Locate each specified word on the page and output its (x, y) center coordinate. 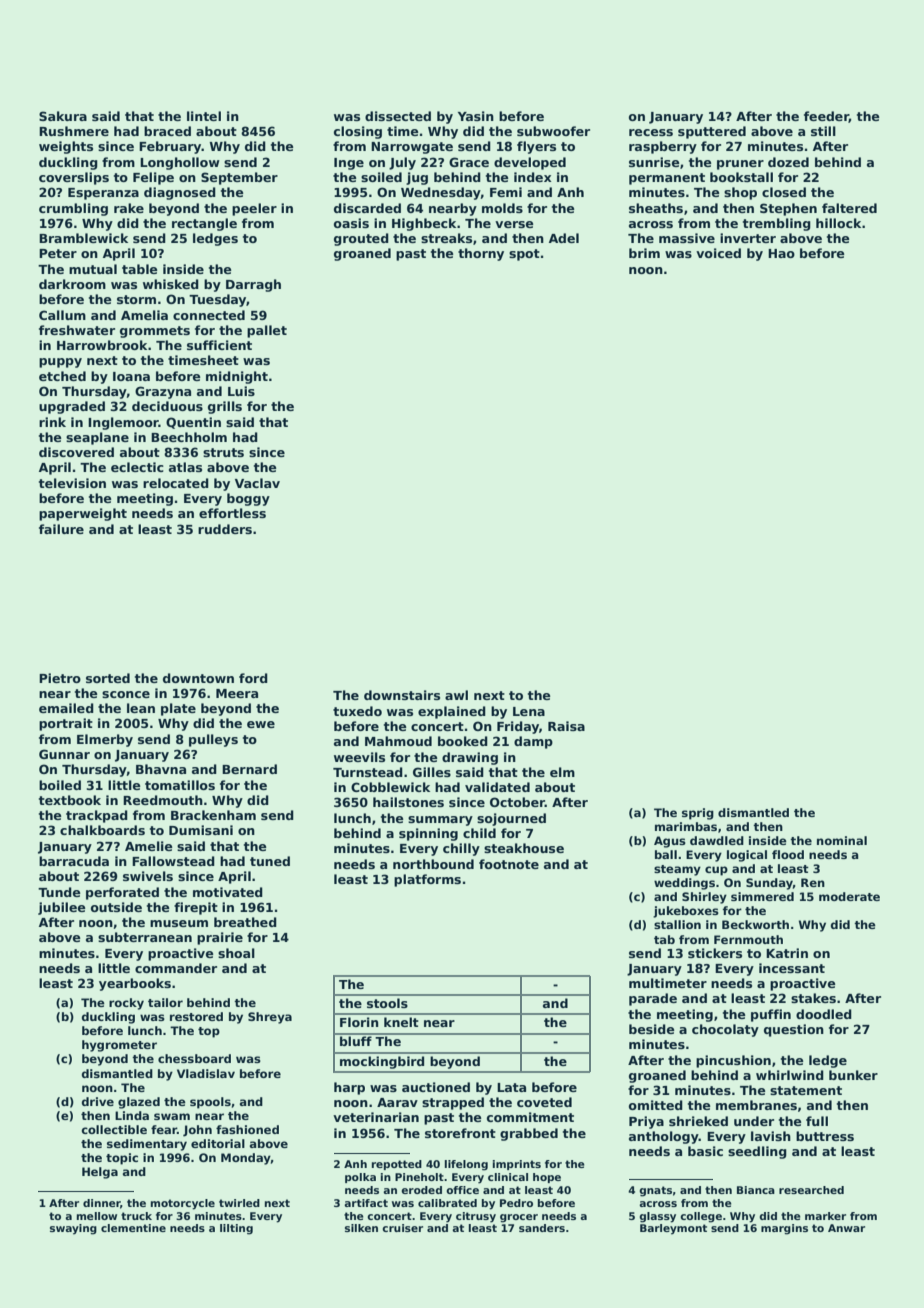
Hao (781, 253)
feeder (826, 117)
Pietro (60, 678)
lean (141, 708)
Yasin (476, 116)
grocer (519, 1218)
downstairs (402, 695)
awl (456, 695)
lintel (204, 116)
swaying (73, 1229)
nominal (842, 840)
